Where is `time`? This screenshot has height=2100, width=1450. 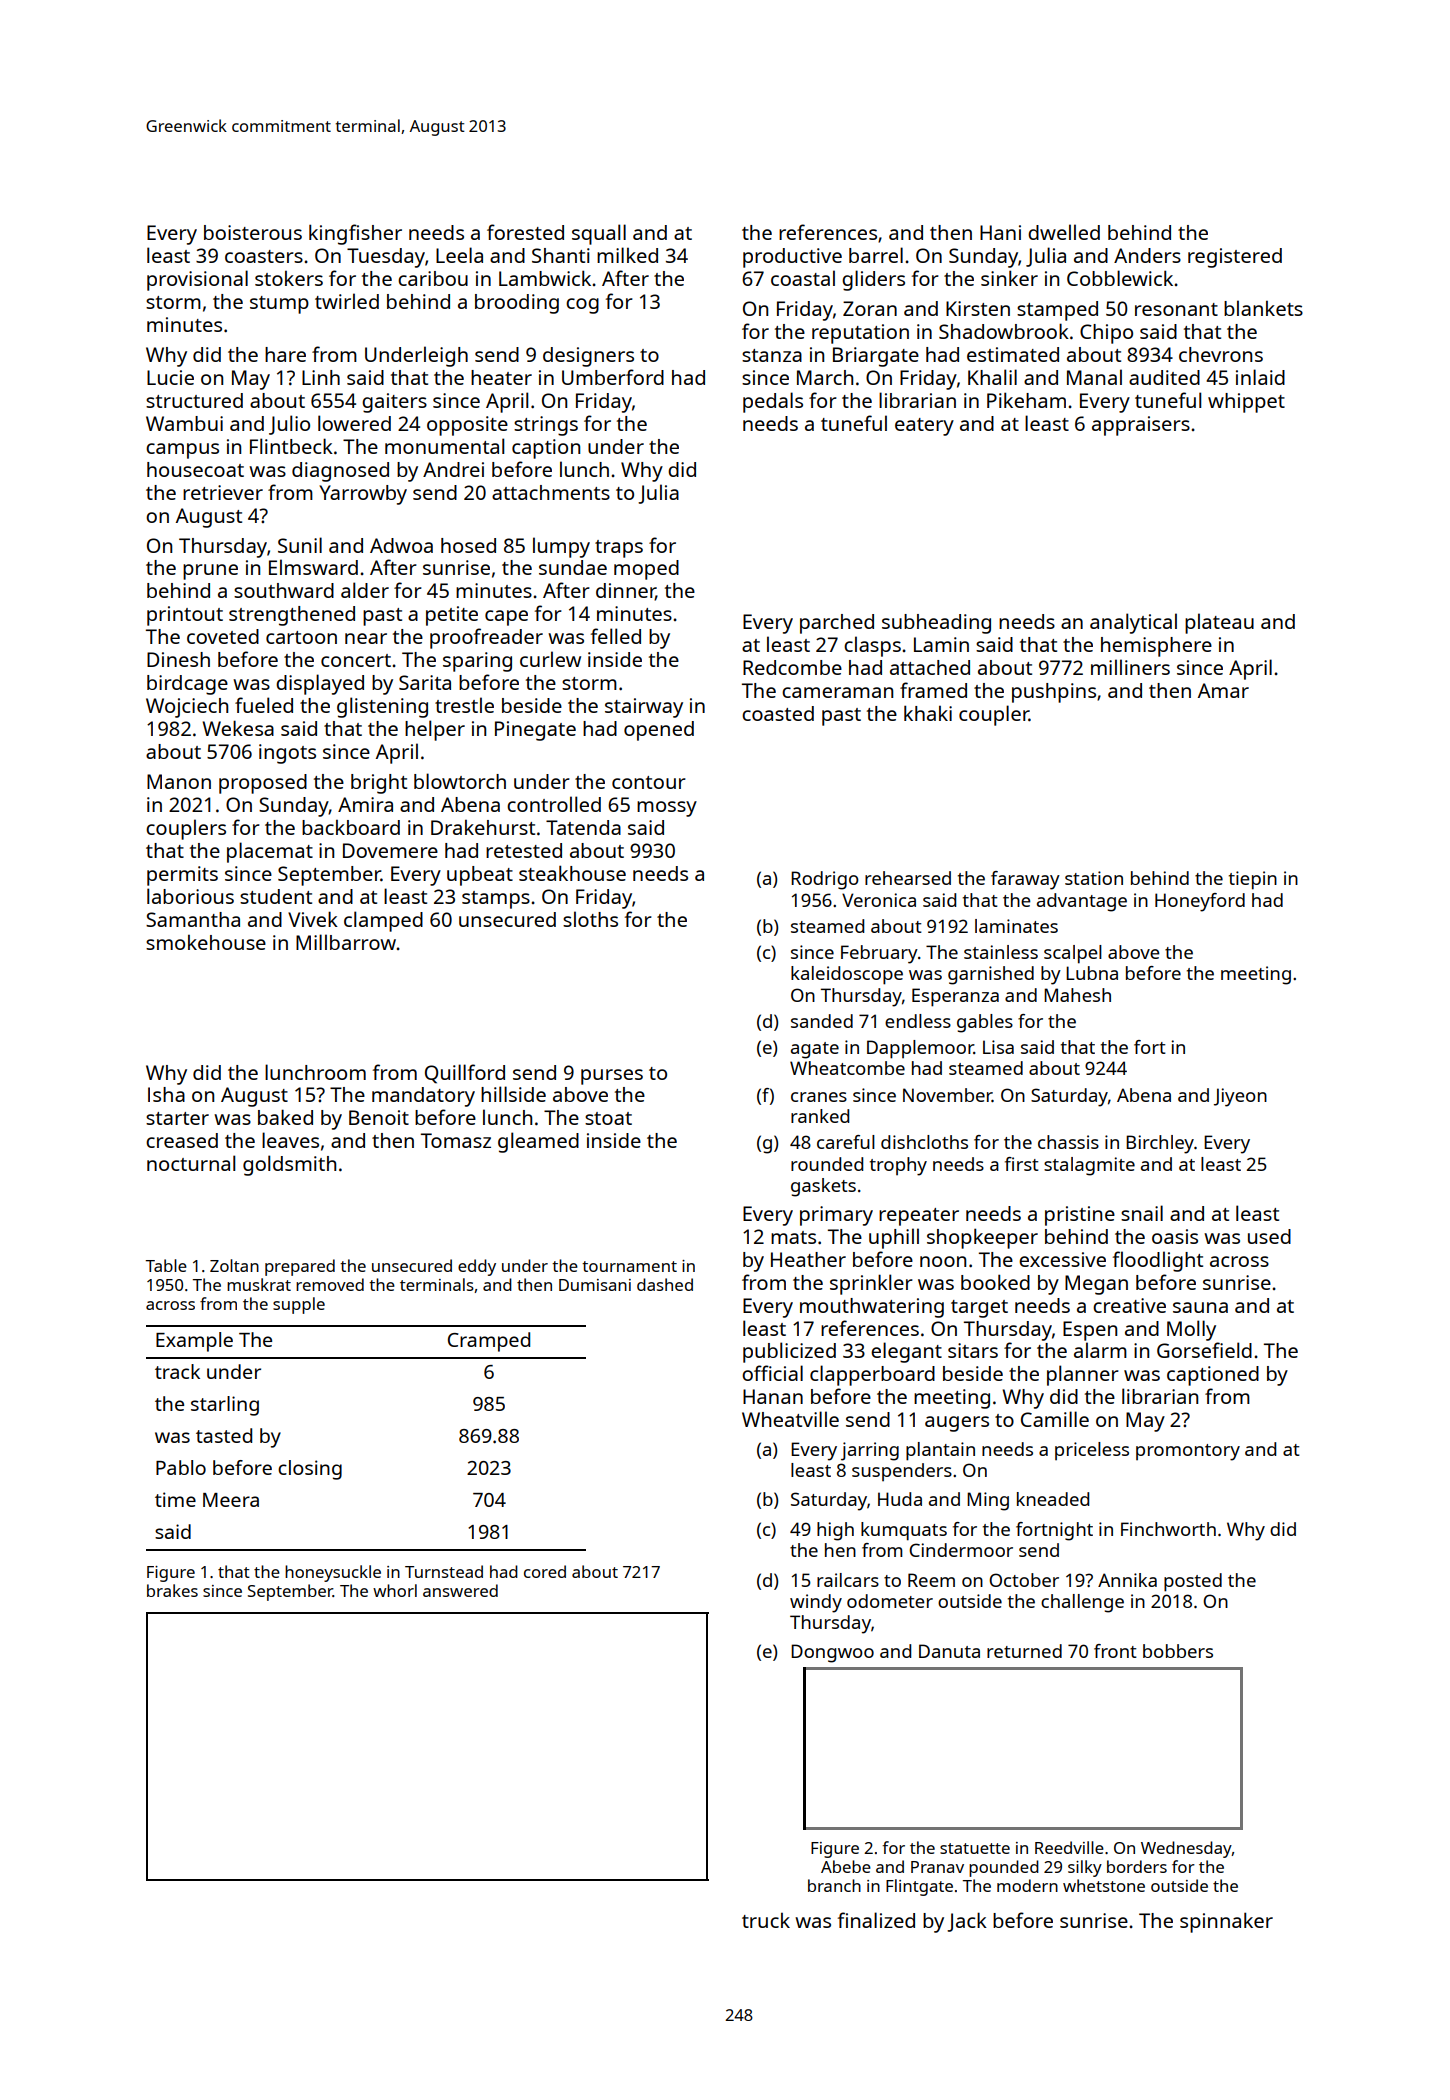
time is located at coordinates (175, 1499).
